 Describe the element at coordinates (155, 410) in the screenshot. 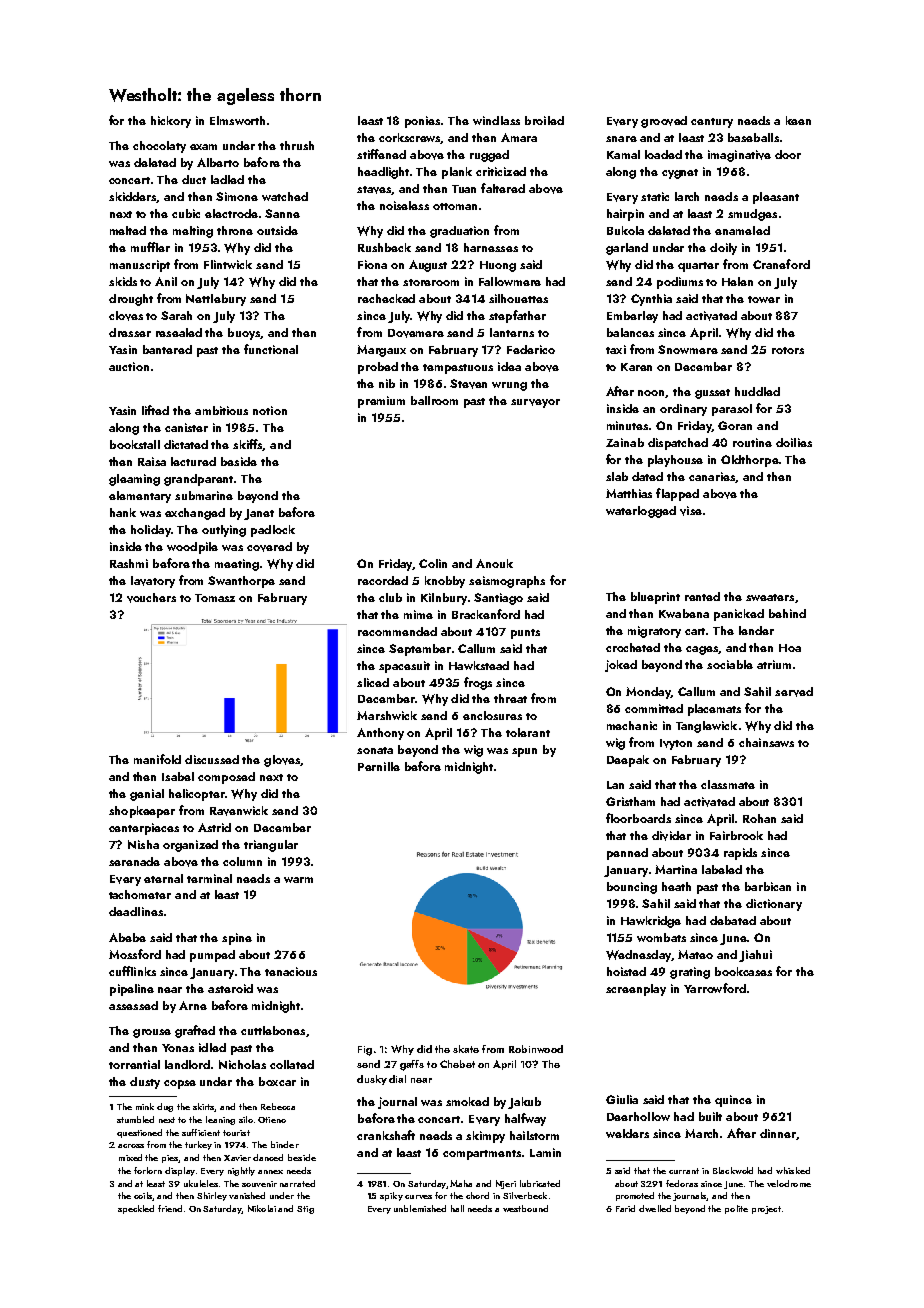

I see `lifted` at that location.
